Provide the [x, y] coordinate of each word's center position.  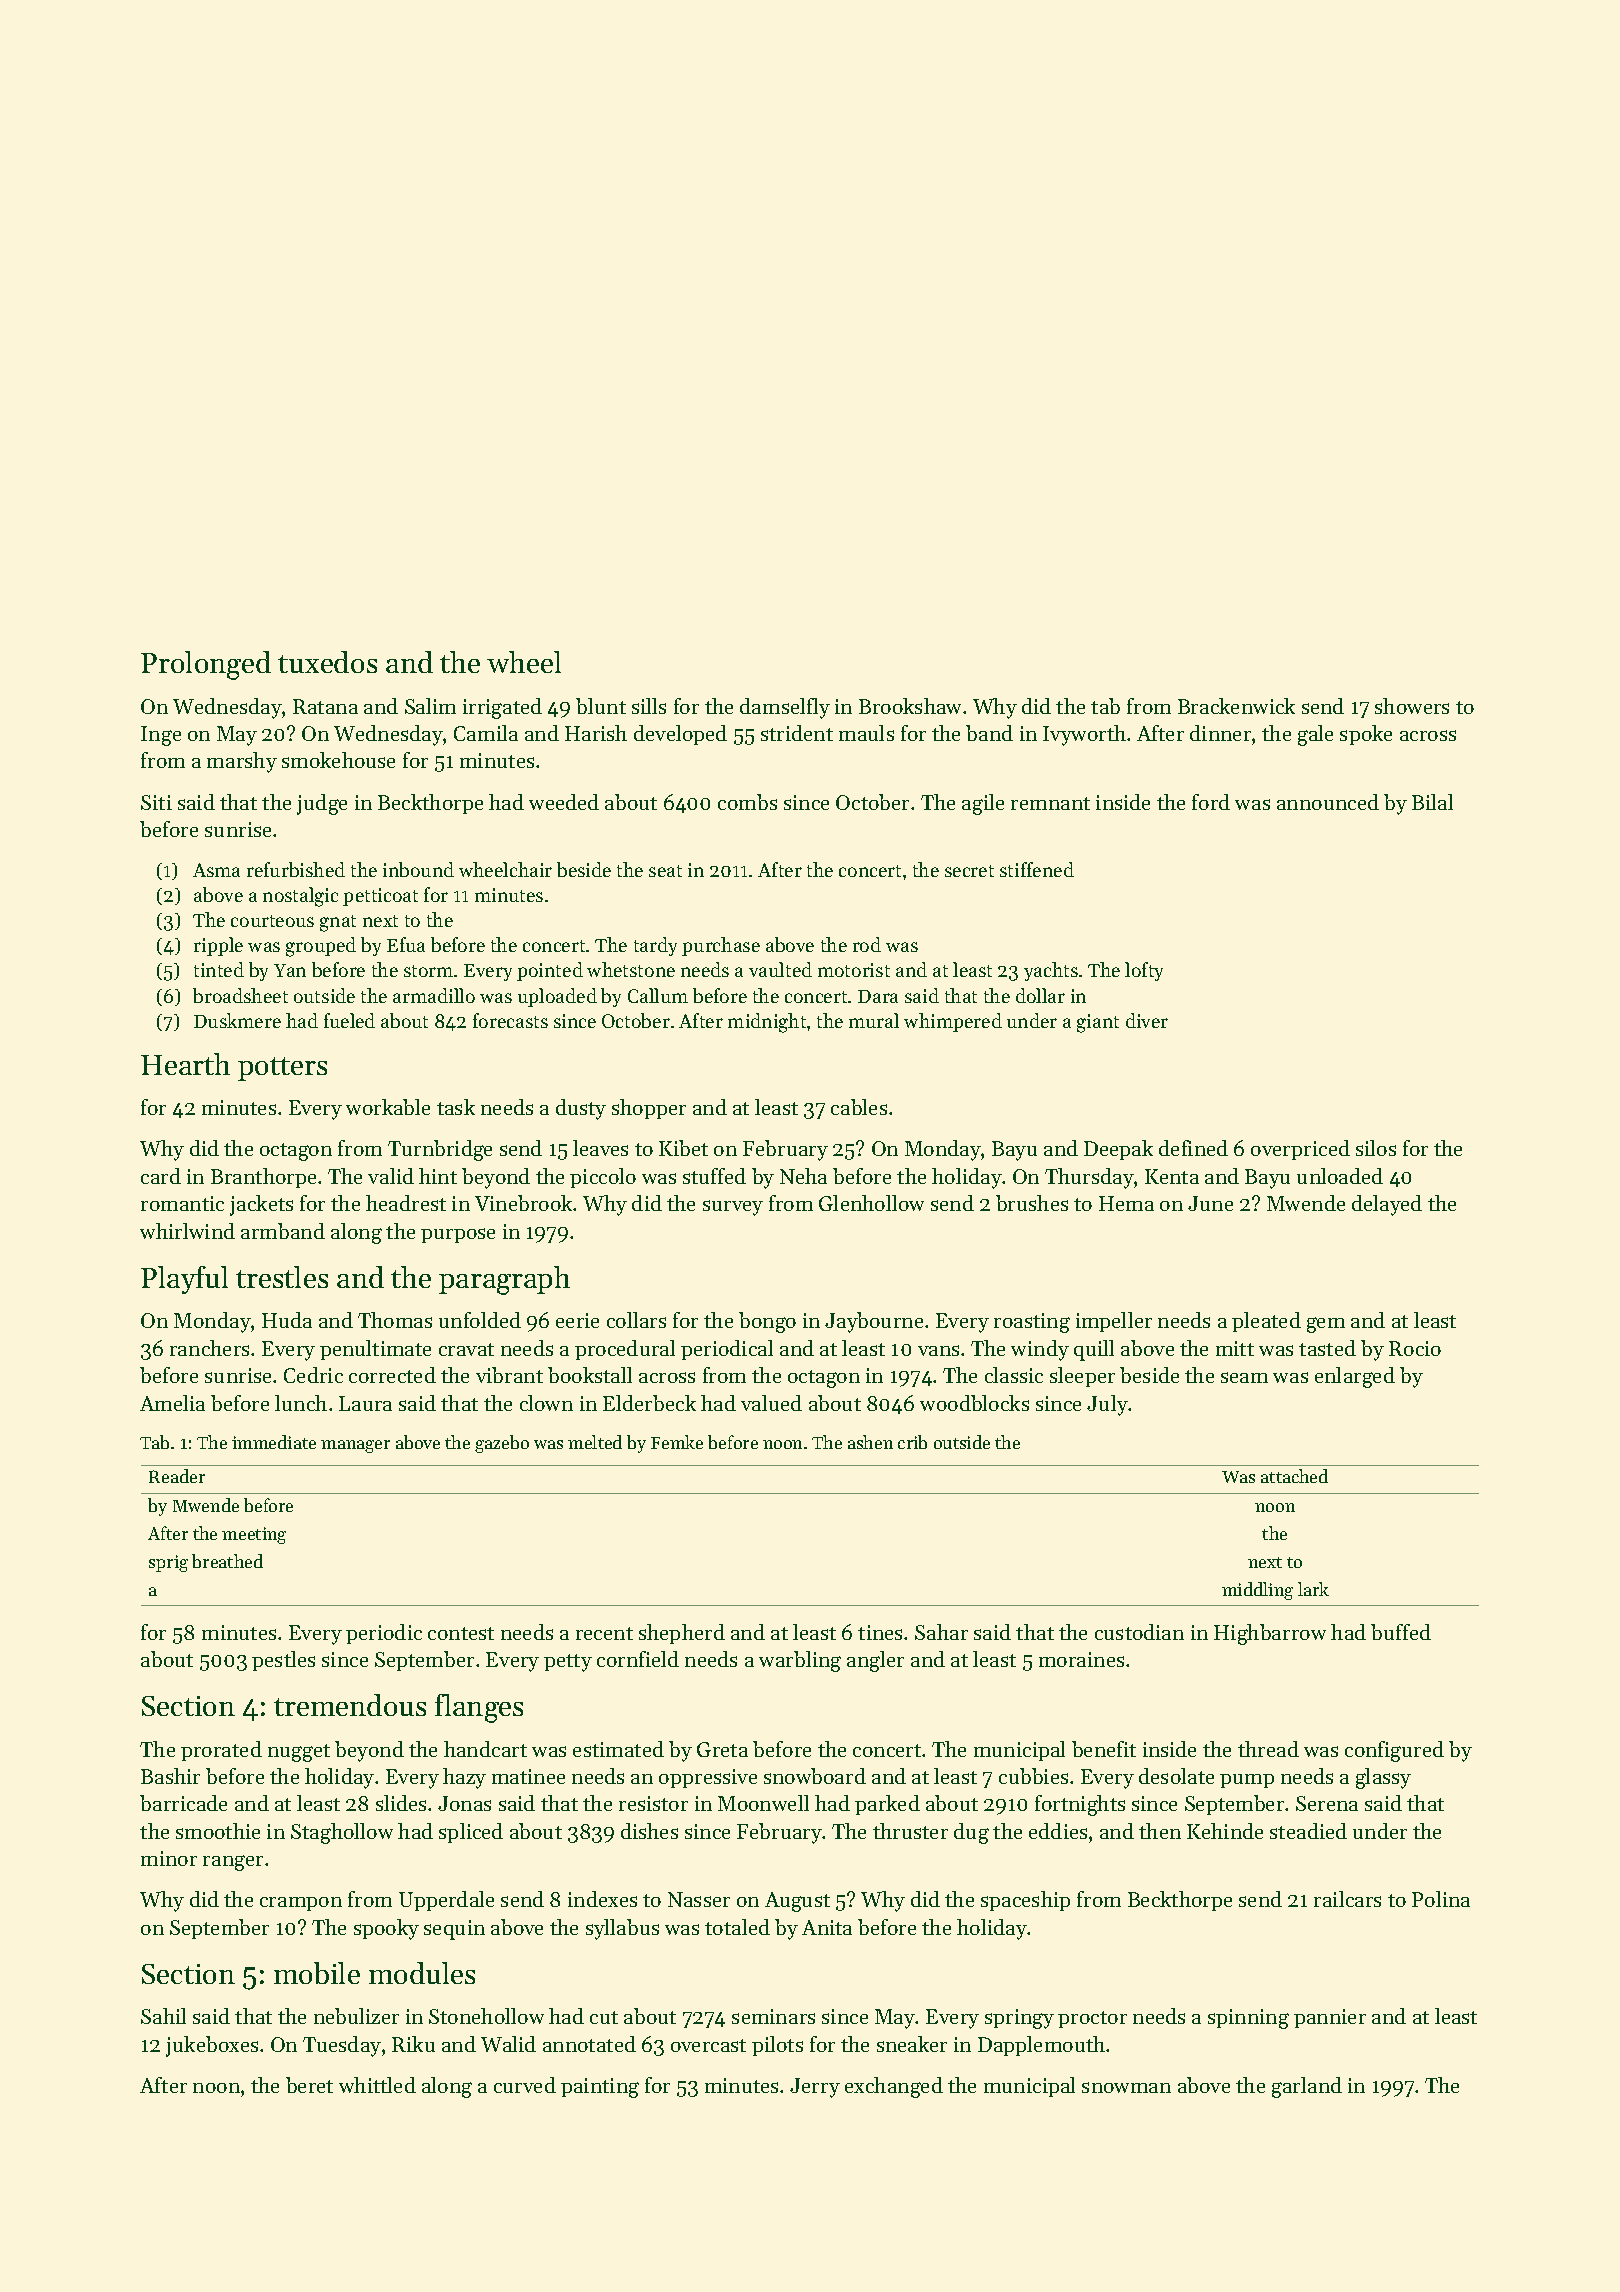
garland [1307, 2087]
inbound [418, 869]
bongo [767, 1322]
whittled [377, 2085]
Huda [287, 1320]
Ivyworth [1084, 735]
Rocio [1415, 1348]
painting [600, 2088]
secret [969, 871]
